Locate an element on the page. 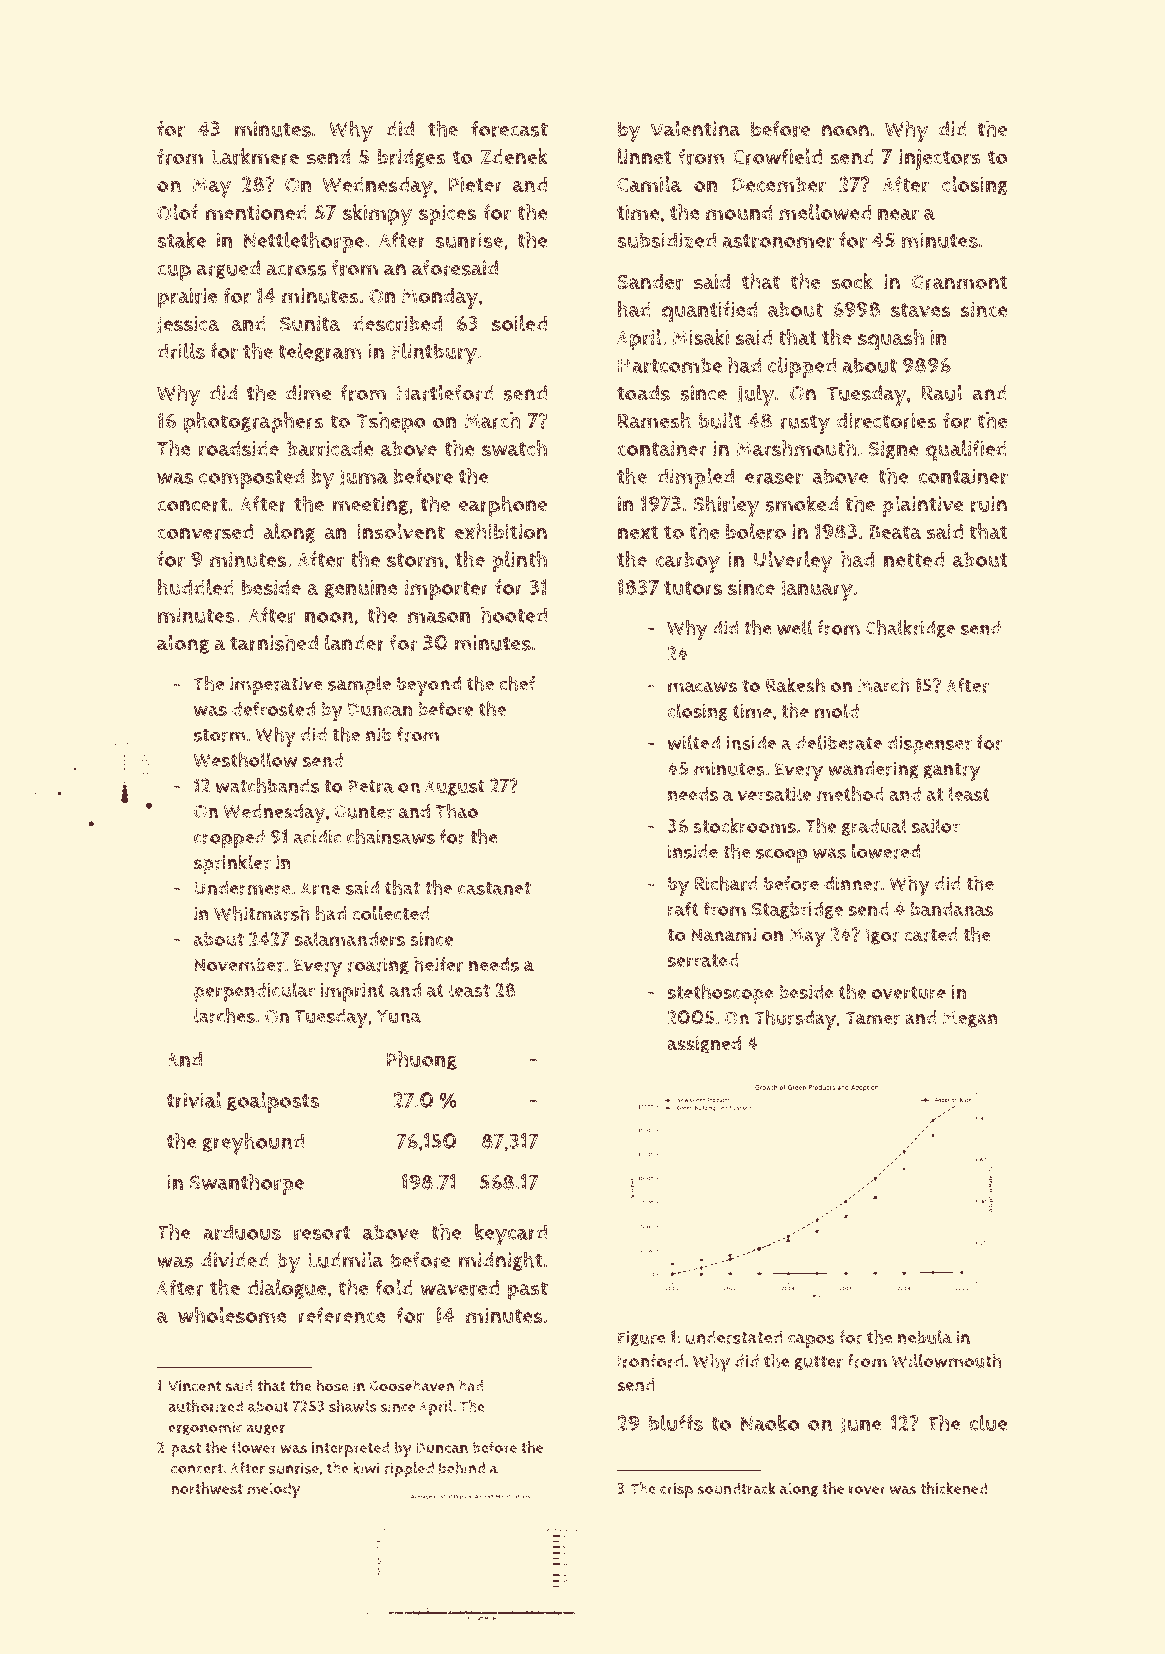  keycard is located at coordinates (511, 1234).
